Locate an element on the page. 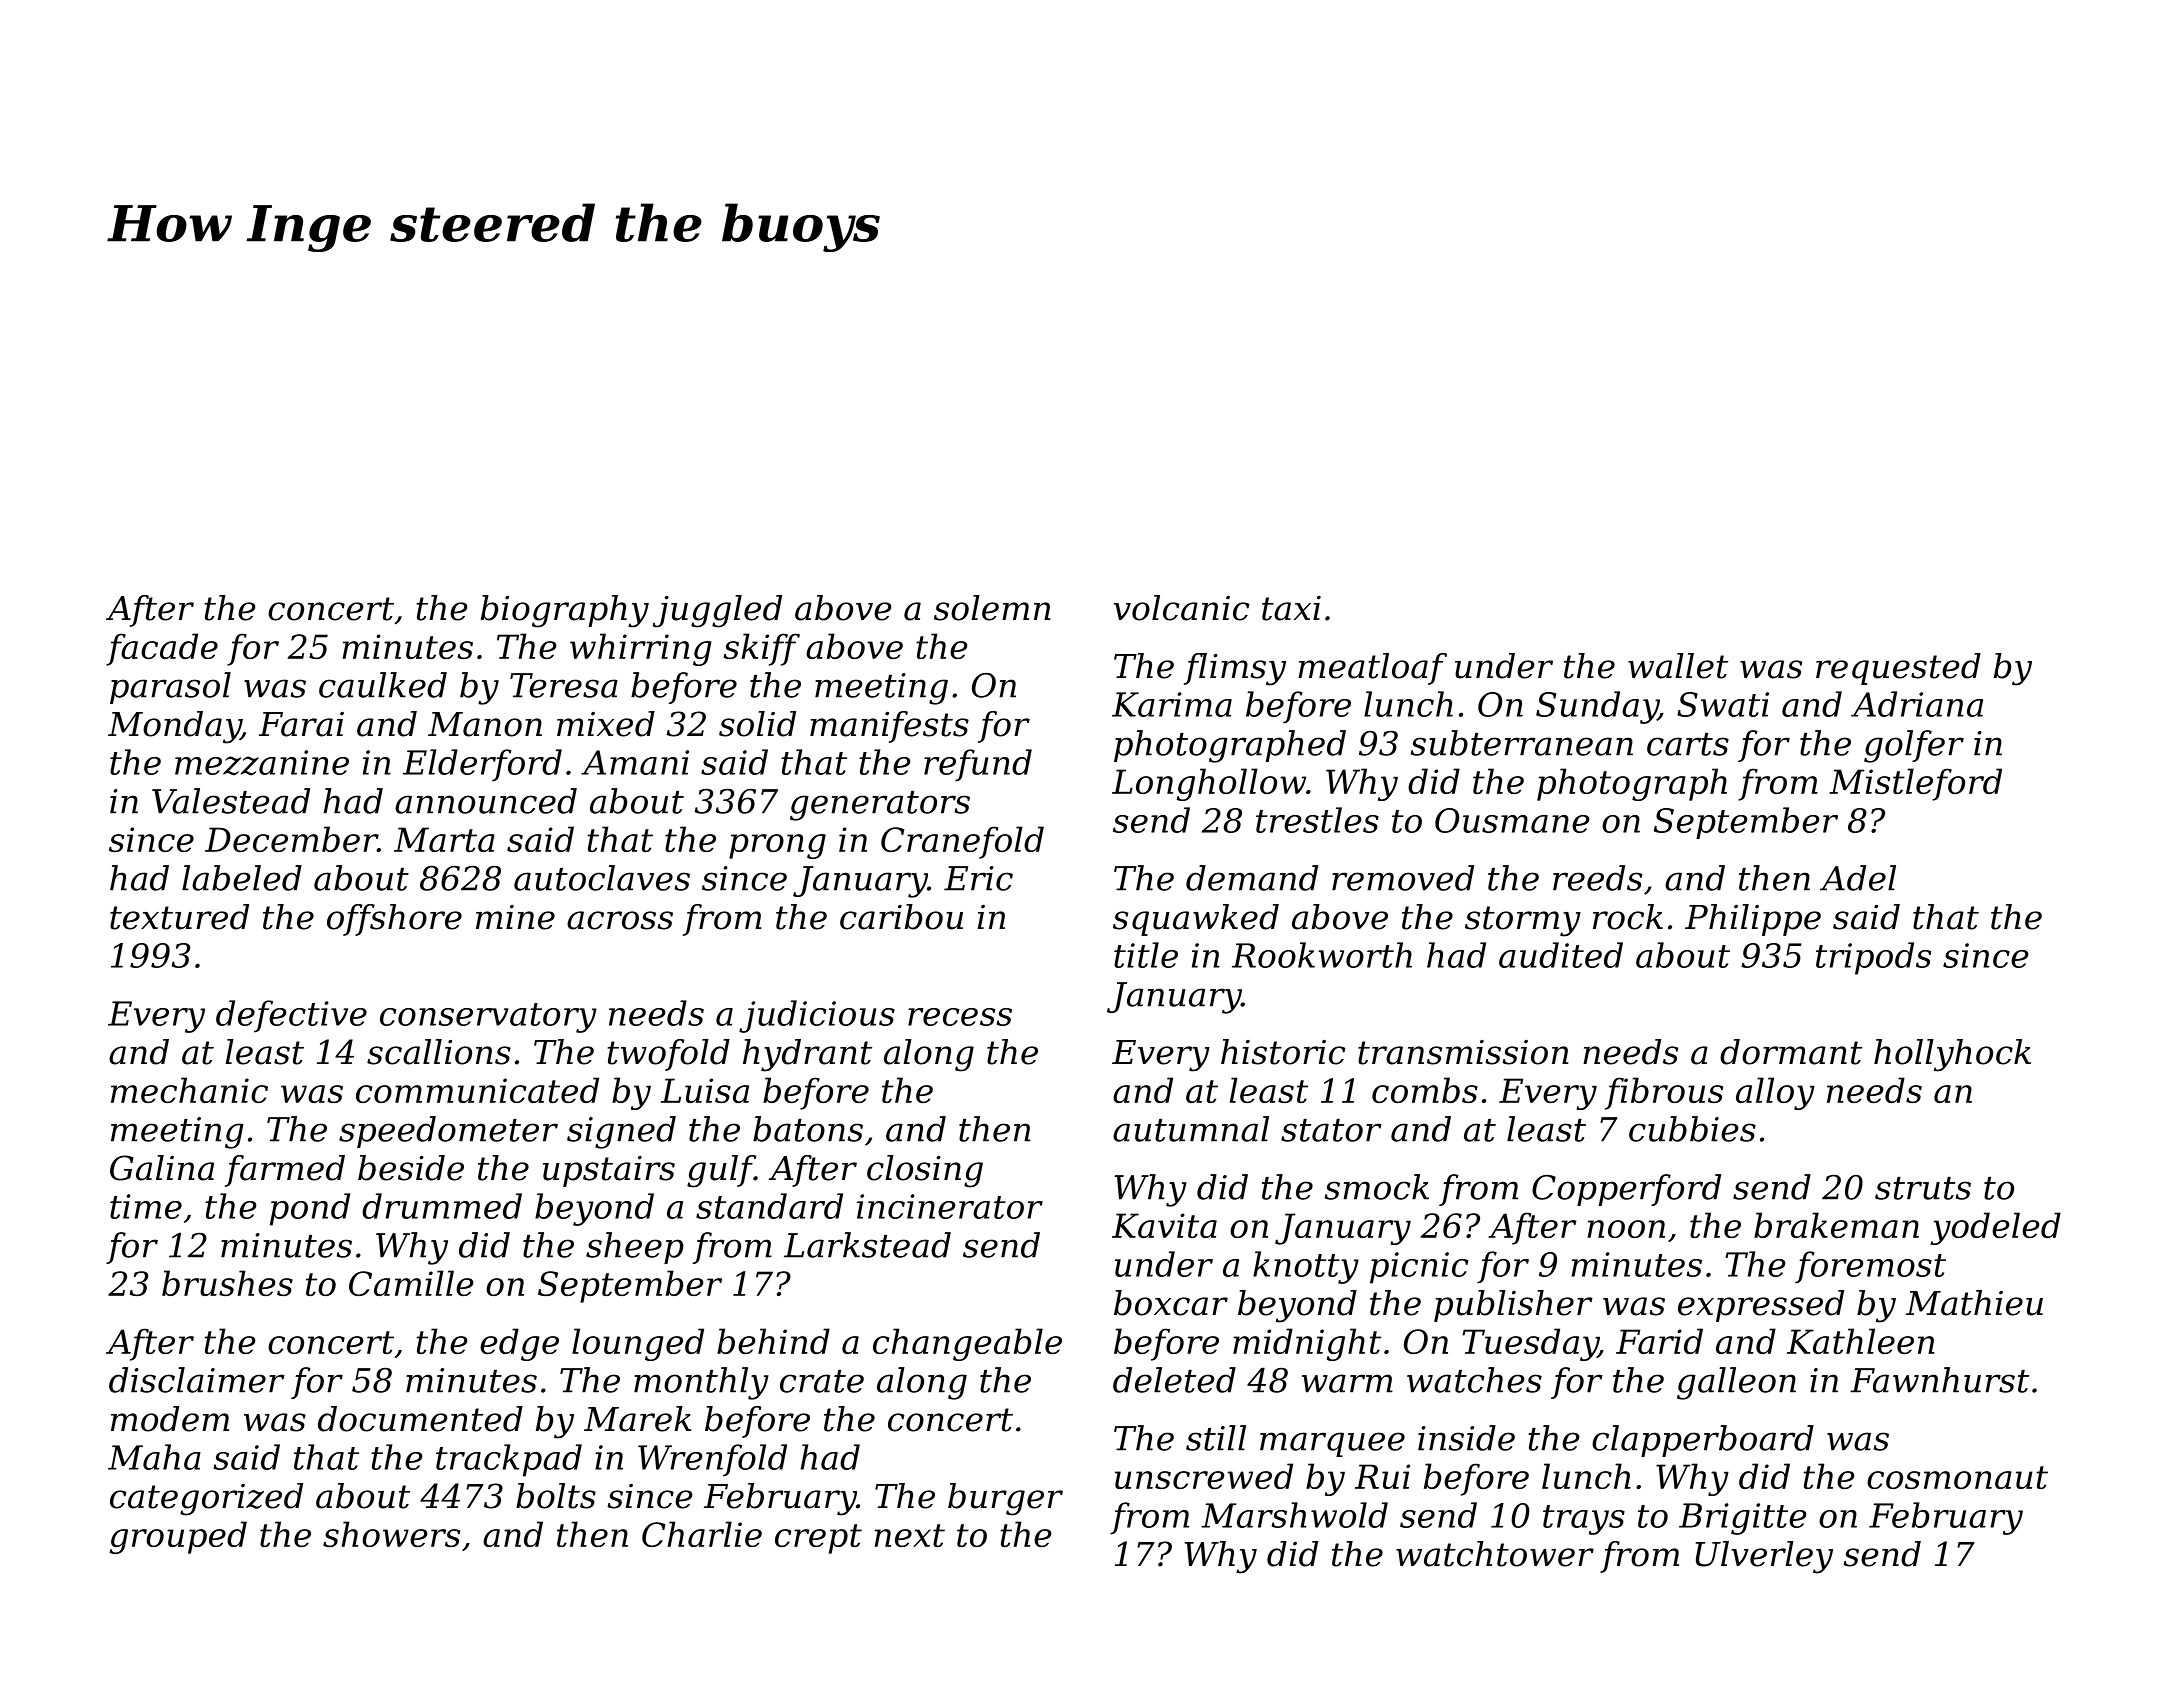 Image resolution: width=2178 pixels, height=1683 pixels. requested is located at coordinates (1898, 669).
